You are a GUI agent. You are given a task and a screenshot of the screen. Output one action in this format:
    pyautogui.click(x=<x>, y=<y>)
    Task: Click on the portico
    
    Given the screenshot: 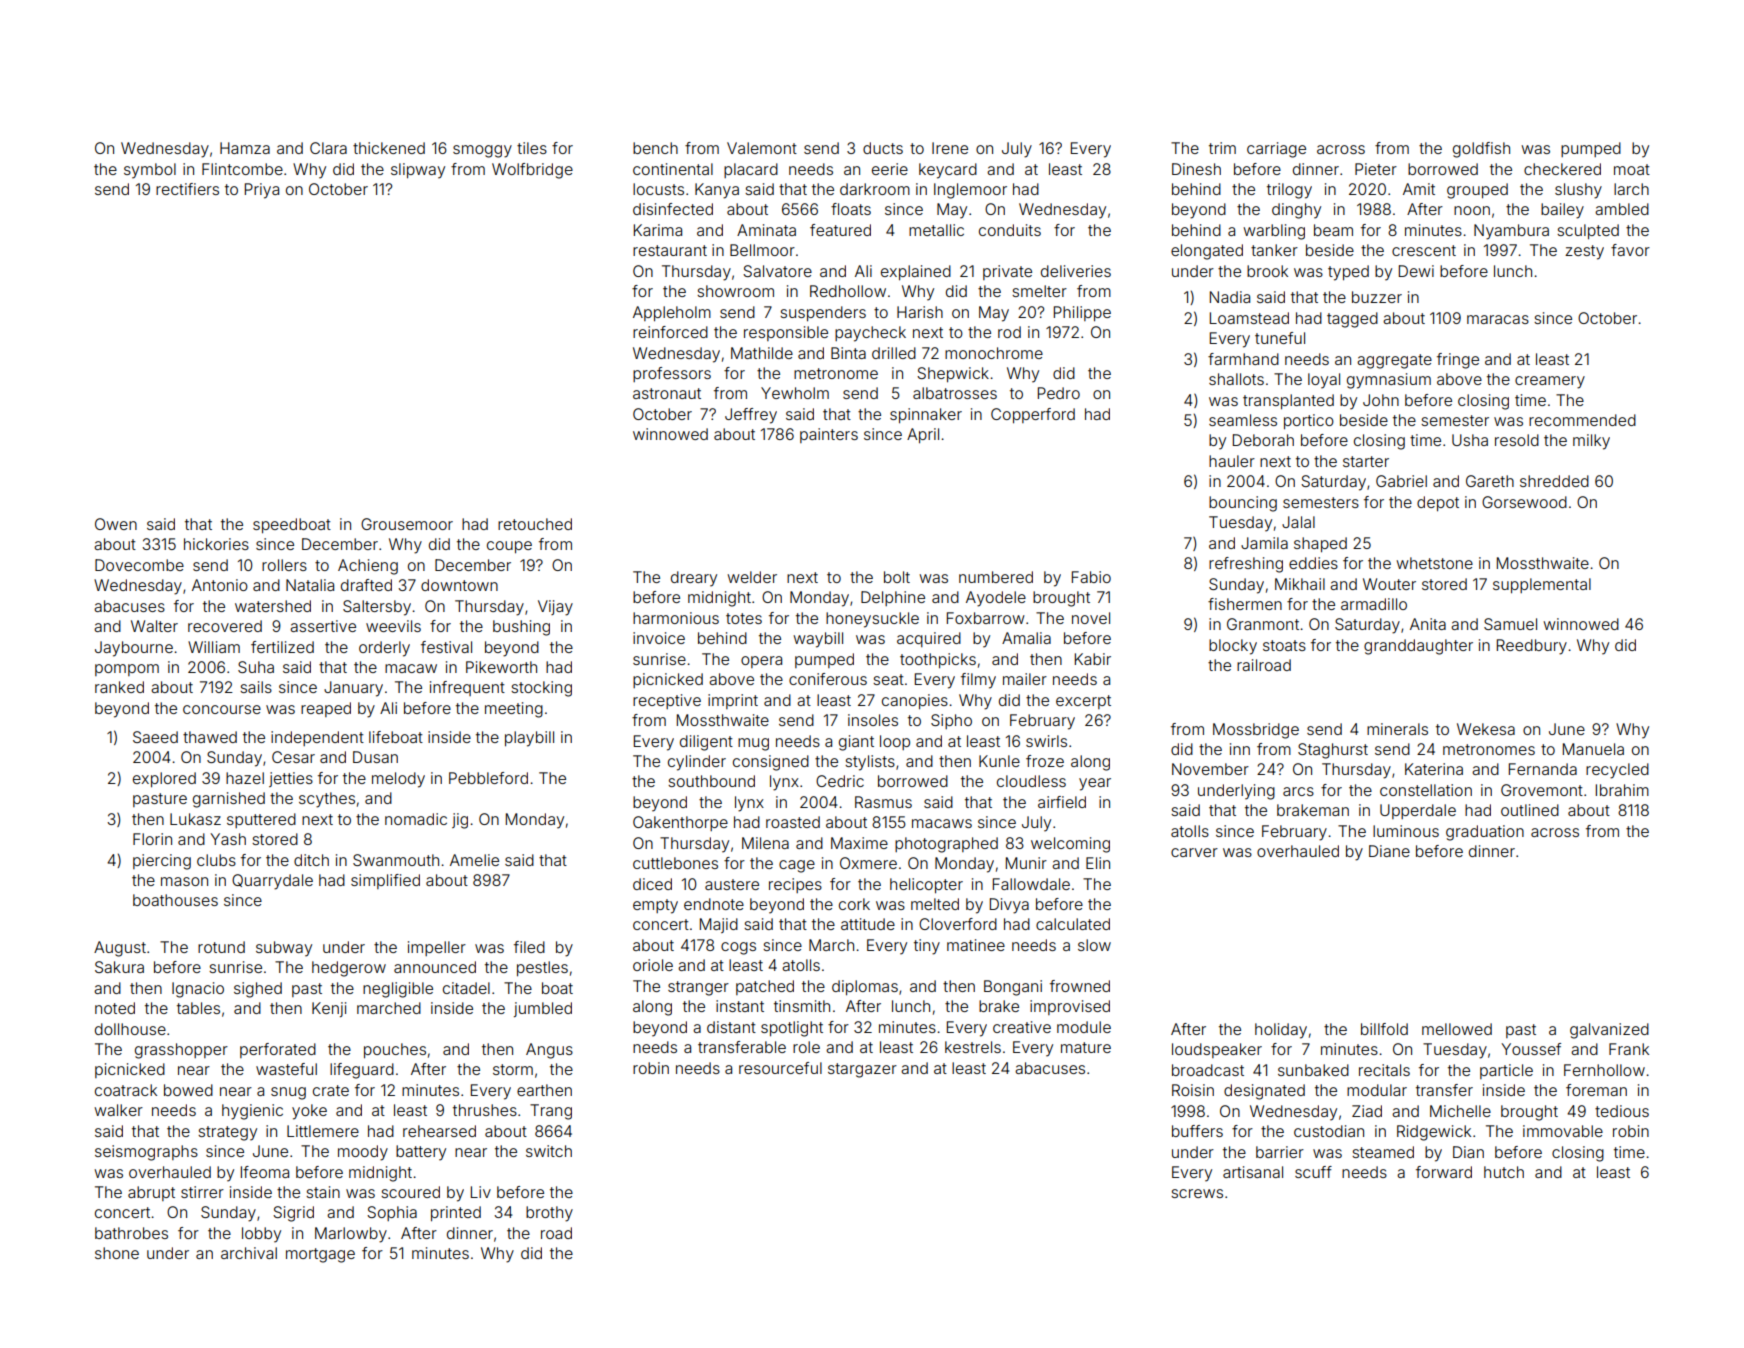 What is the action you would take?
    pyautogui.click(x=1309, y=421)
